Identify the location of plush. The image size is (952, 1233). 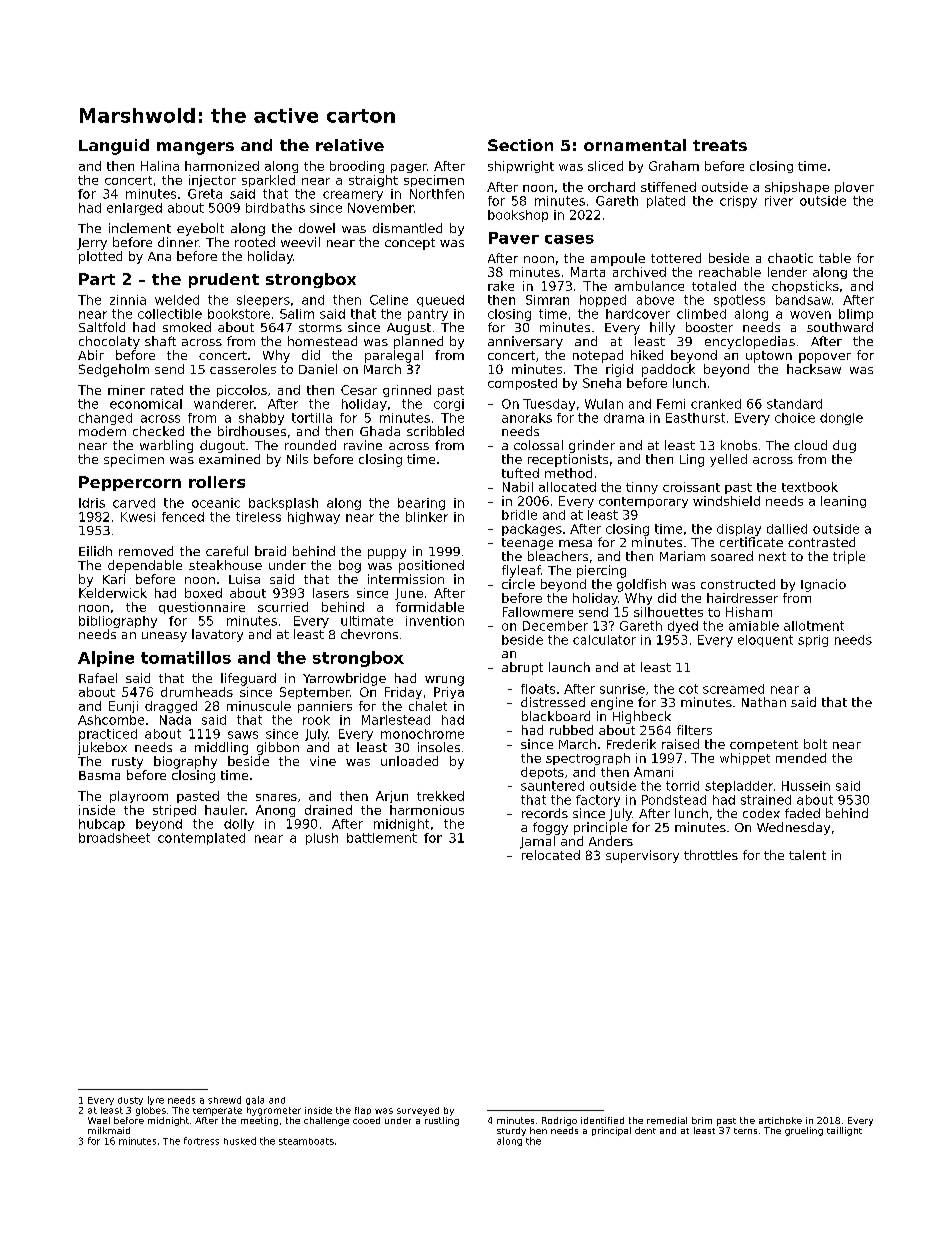
(322, 839).
